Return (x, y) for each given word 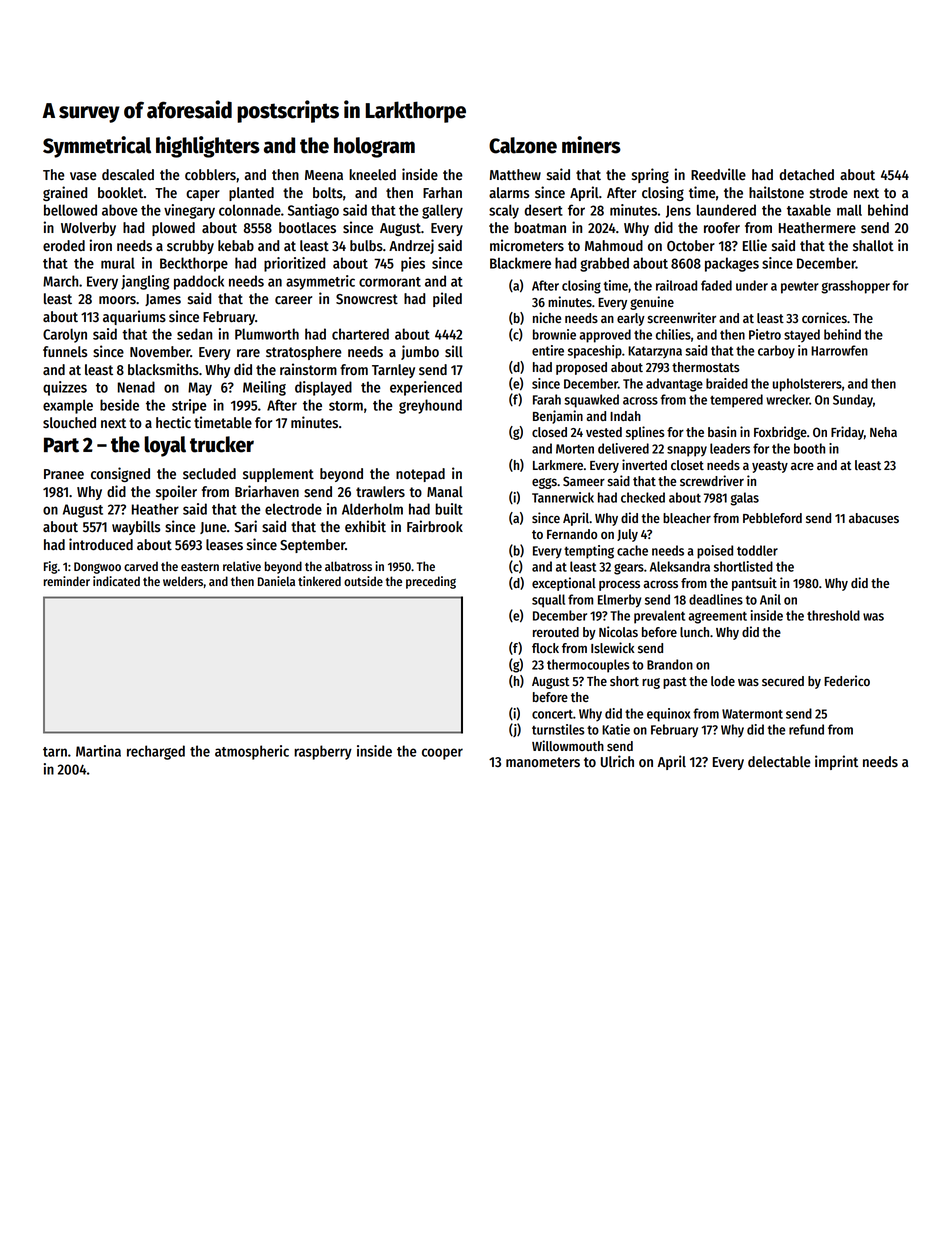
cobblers (210, 175)
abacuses (874, 518)
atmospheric (252, 752)
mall (849, 210)
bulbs (366, 246)
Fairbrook (435, 526)
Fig (50, 567)
